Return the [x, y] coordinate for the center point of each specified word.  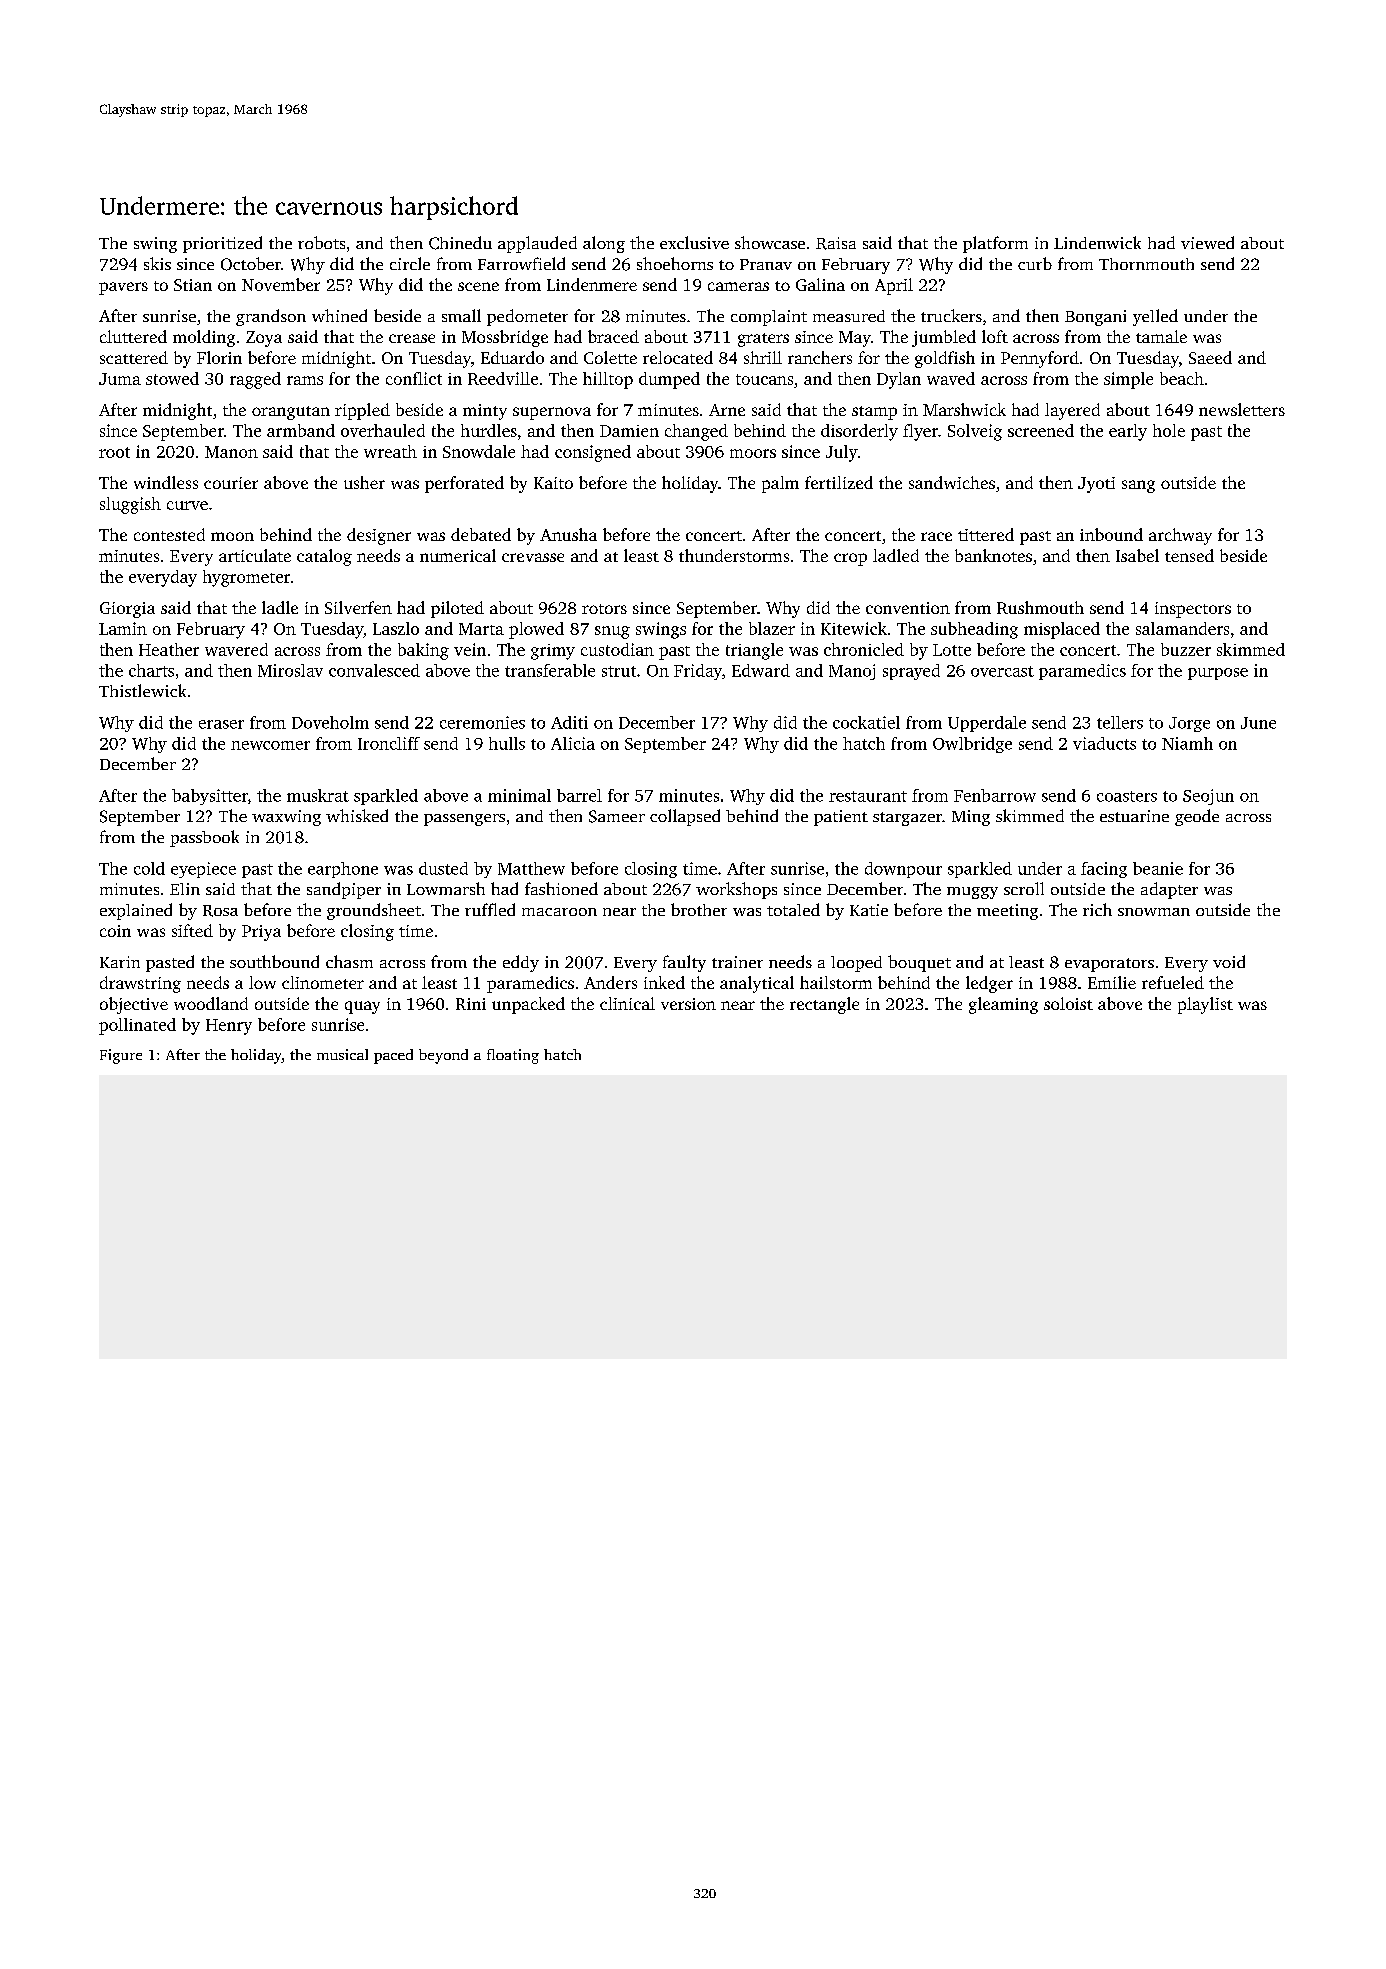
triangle [754, 651]
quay [362, 1007]
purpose [1218, 674]
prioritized [222, 244]
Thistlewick [142, 690]
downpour [903, 870]
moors [753, 453]
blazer [772, 628]
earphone [343, 870]
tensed [1189, 555]
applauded [537, 244]
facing [1104, 870]
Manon [231, 452]
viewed [1207, 242]
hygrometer [246, 578]
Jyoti [1096, 485]
